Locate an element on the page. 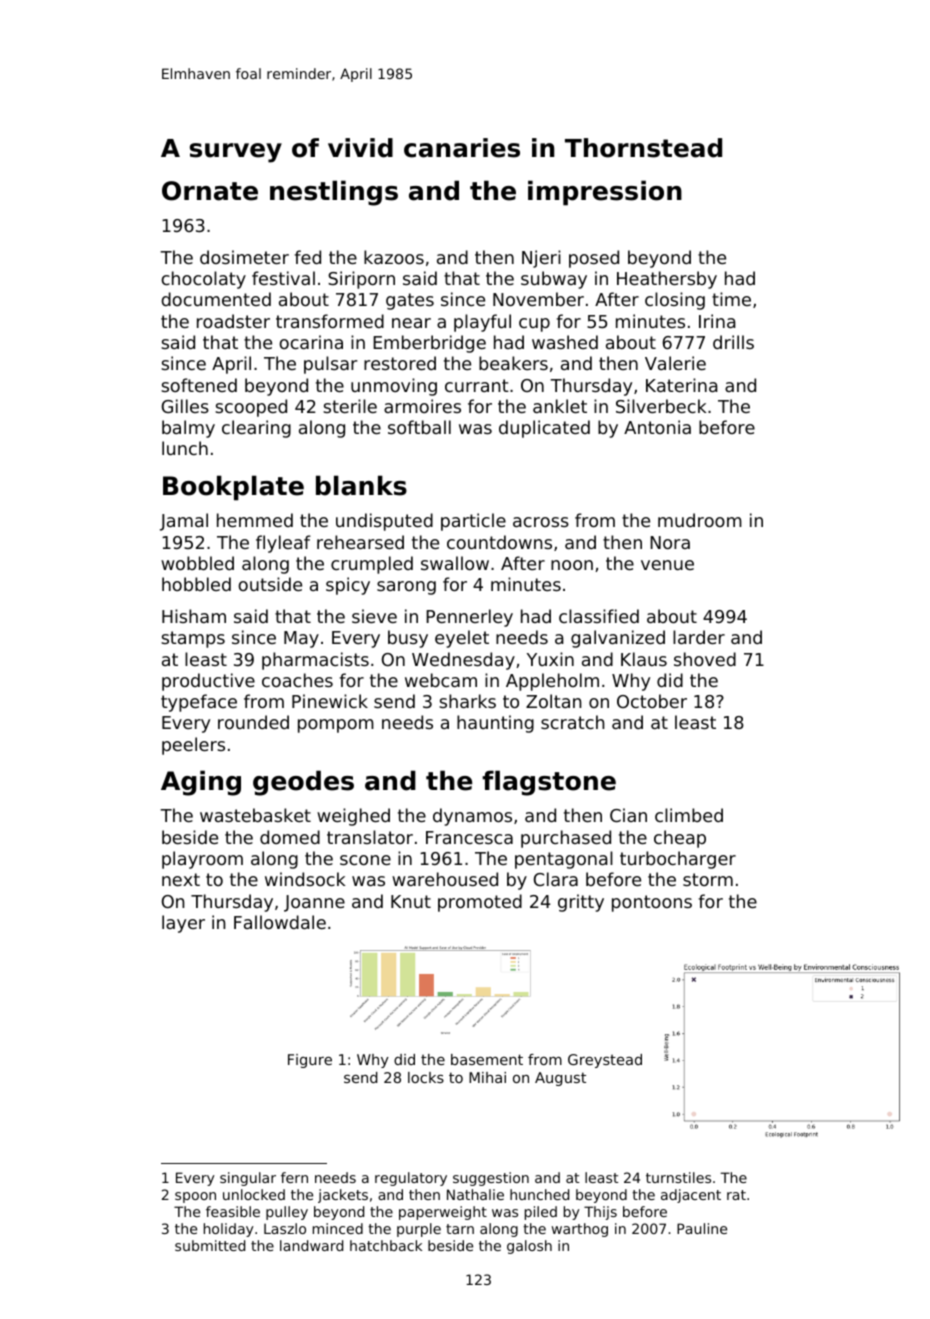 This page has height=1319, width=930. kazoos is located at coordinates (394, 257).
